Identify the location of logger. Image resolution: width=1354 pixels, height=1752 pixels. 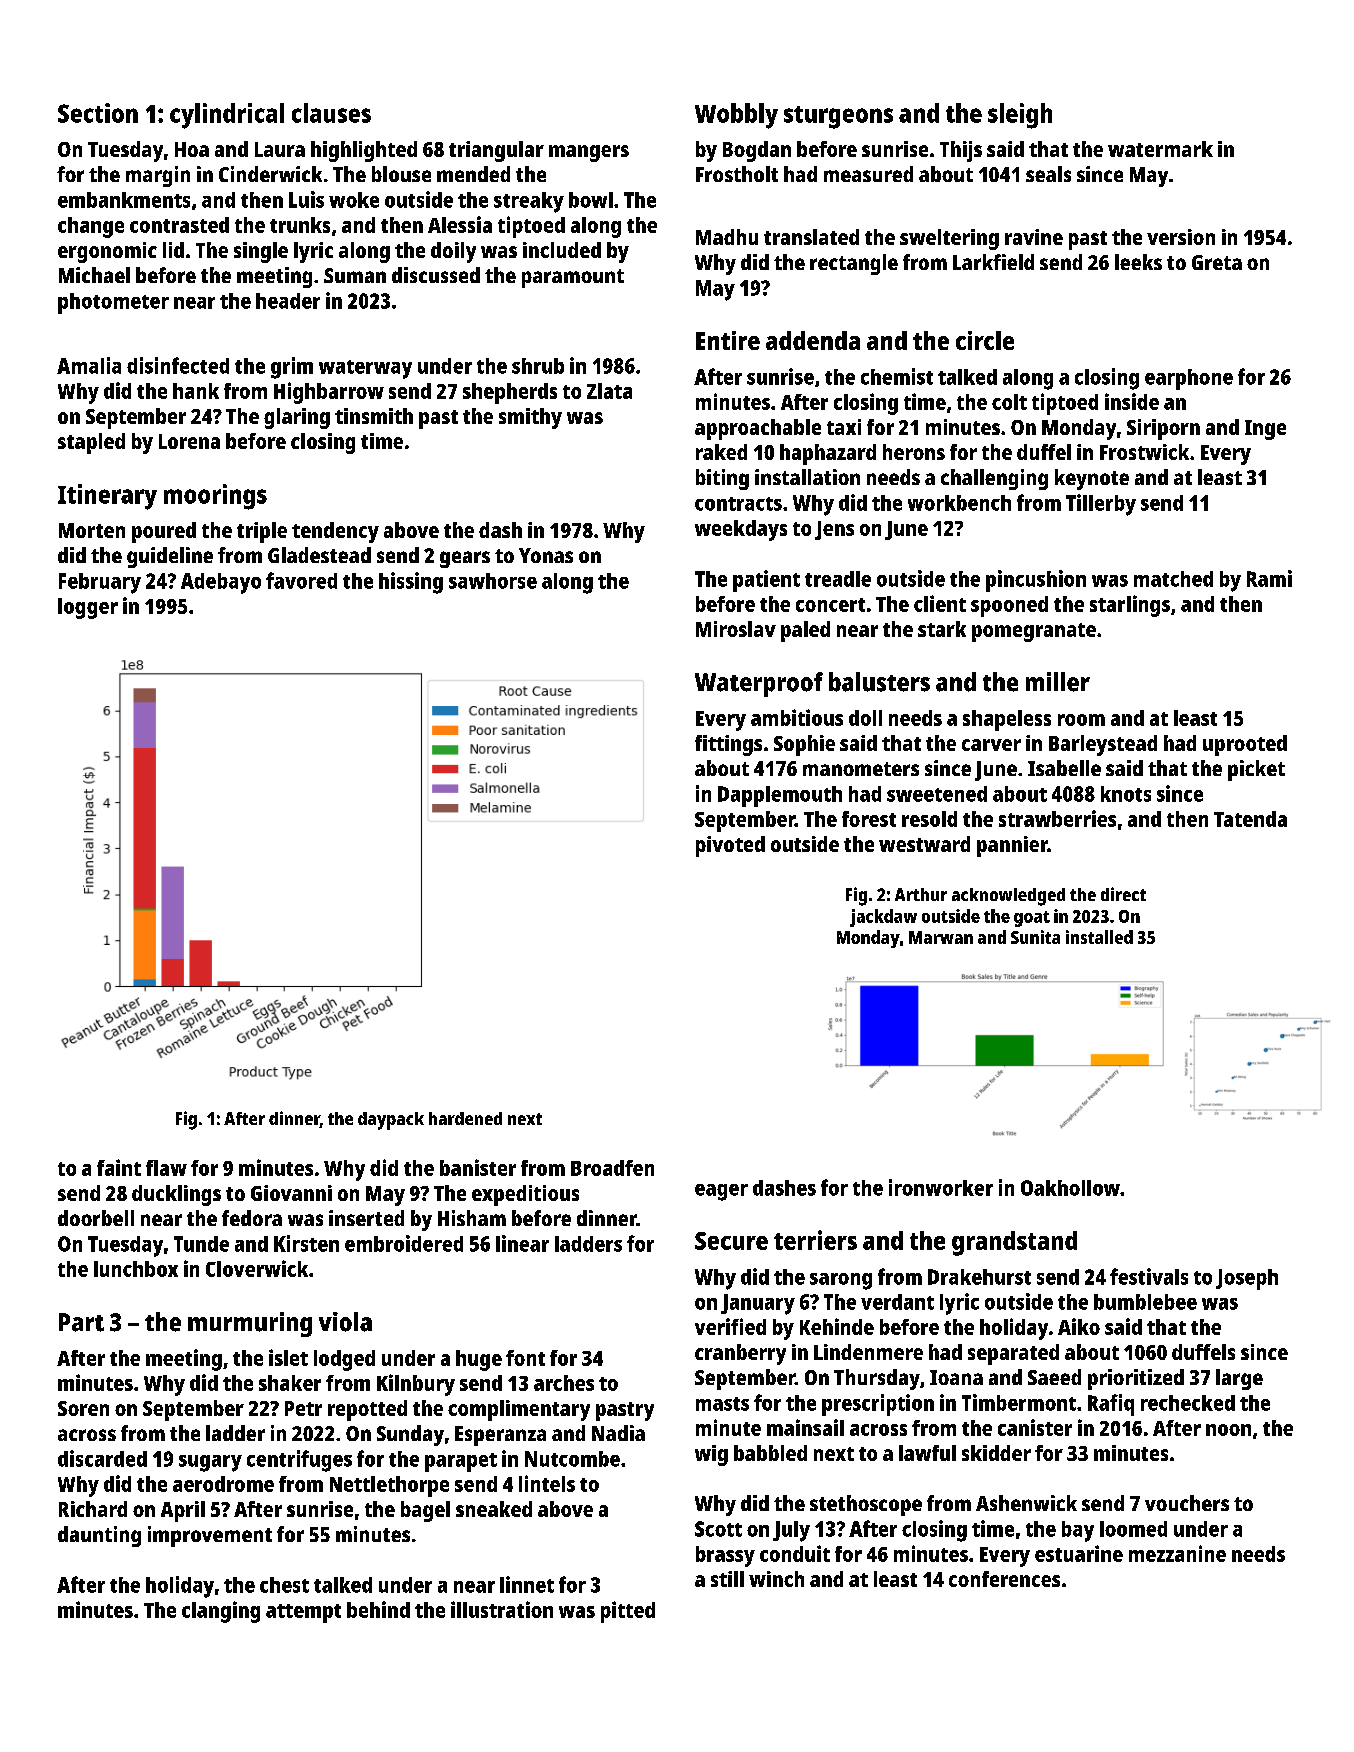
(88, 608).
